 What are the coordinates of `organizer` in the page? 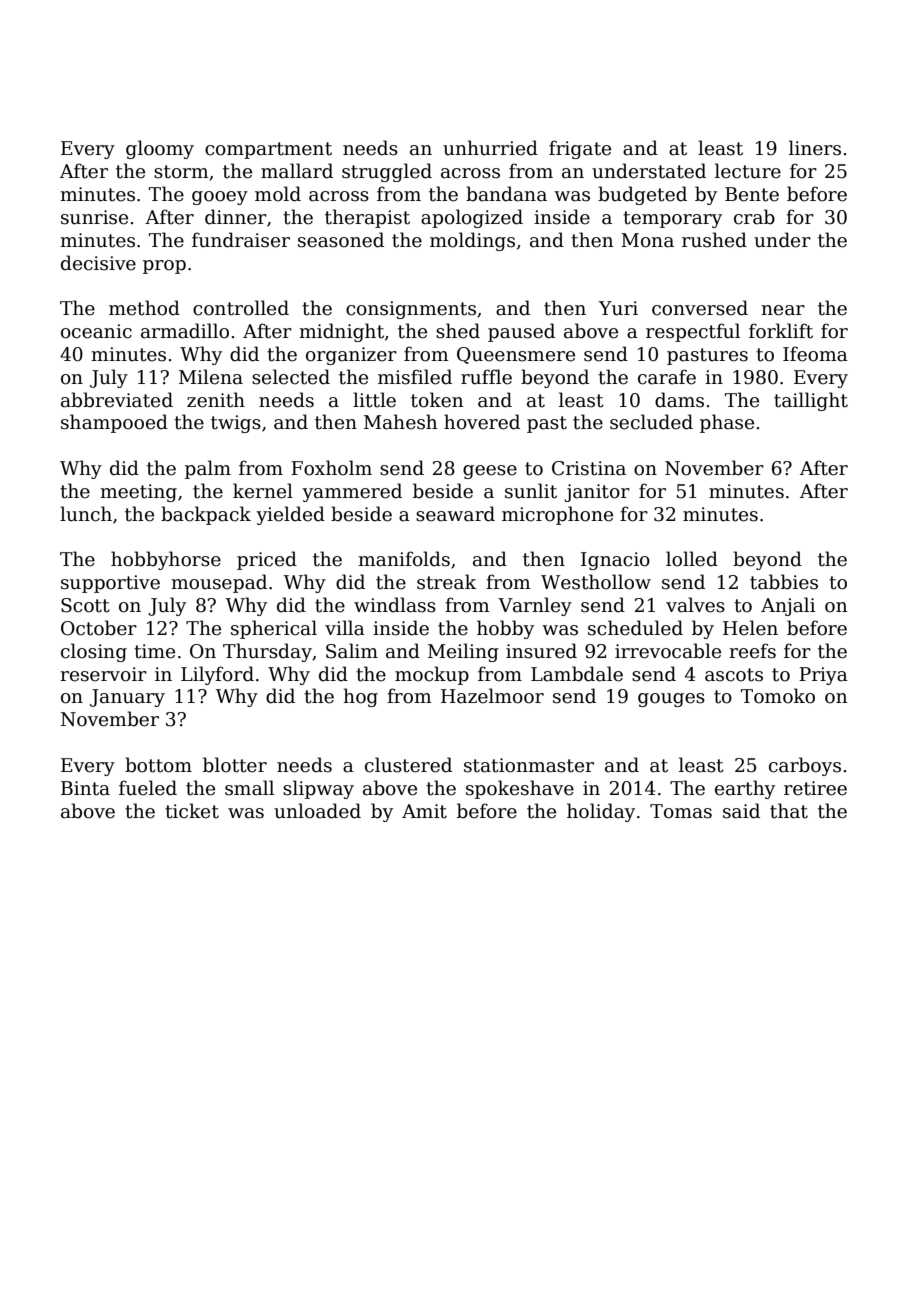 It's located at (351, 356).
